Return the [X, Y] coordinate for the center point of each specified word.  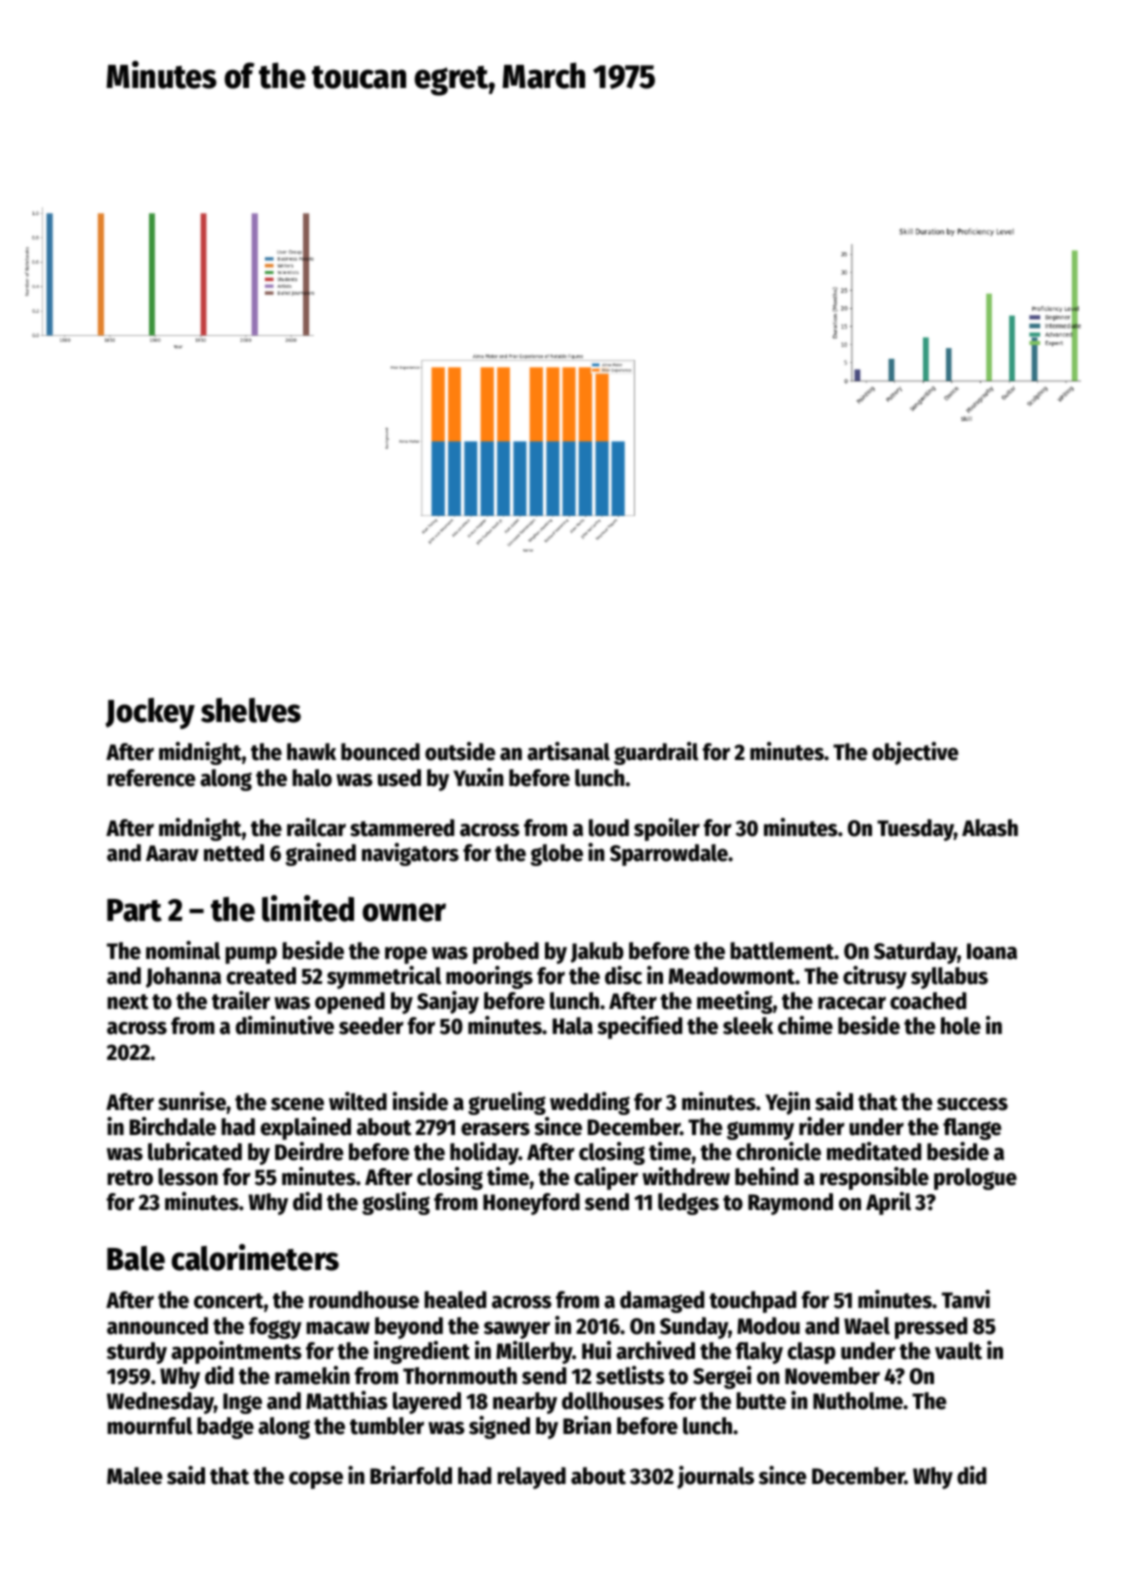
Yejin [787, 1103]
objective [915, 753]
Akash [990, 828]
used [399, 778]
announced [157, 1326]
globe [556, 855]
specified [639, 1027]
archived [655, 1350]
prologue [975, 1179]
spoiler [667, 829]
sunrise [192, 1101]
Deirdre [309, 1151]
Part [134, 910]
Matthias [347, 1400]
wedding [590, 1103]
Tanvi [966, 1299]
